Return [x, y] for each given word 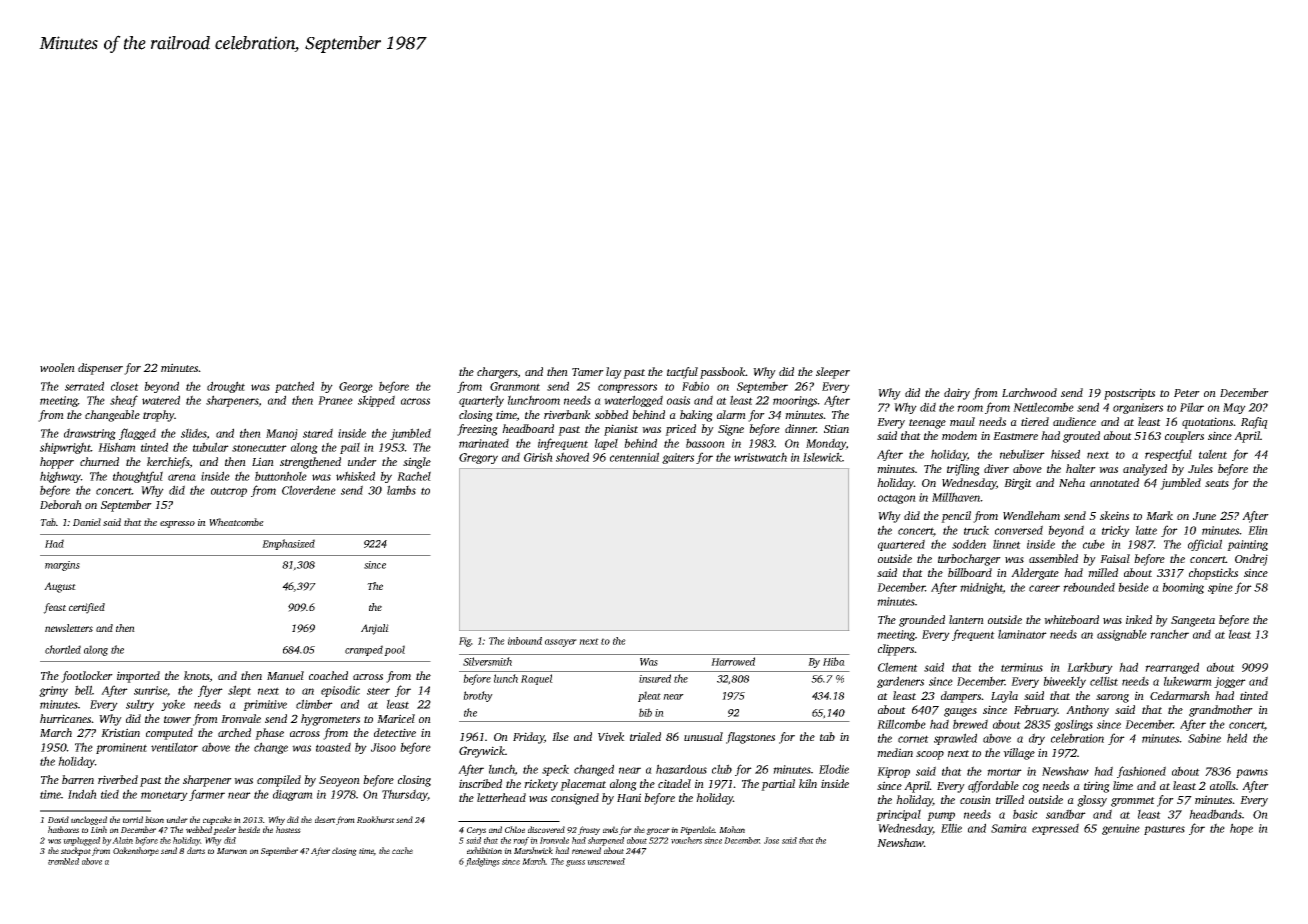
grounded [922, 621]
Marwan [232, 851]
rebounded [1089, 587]
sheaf [124, 401]
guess [575, 863]
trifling [963, 470]
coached [328, 675]
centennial [634, 457]
